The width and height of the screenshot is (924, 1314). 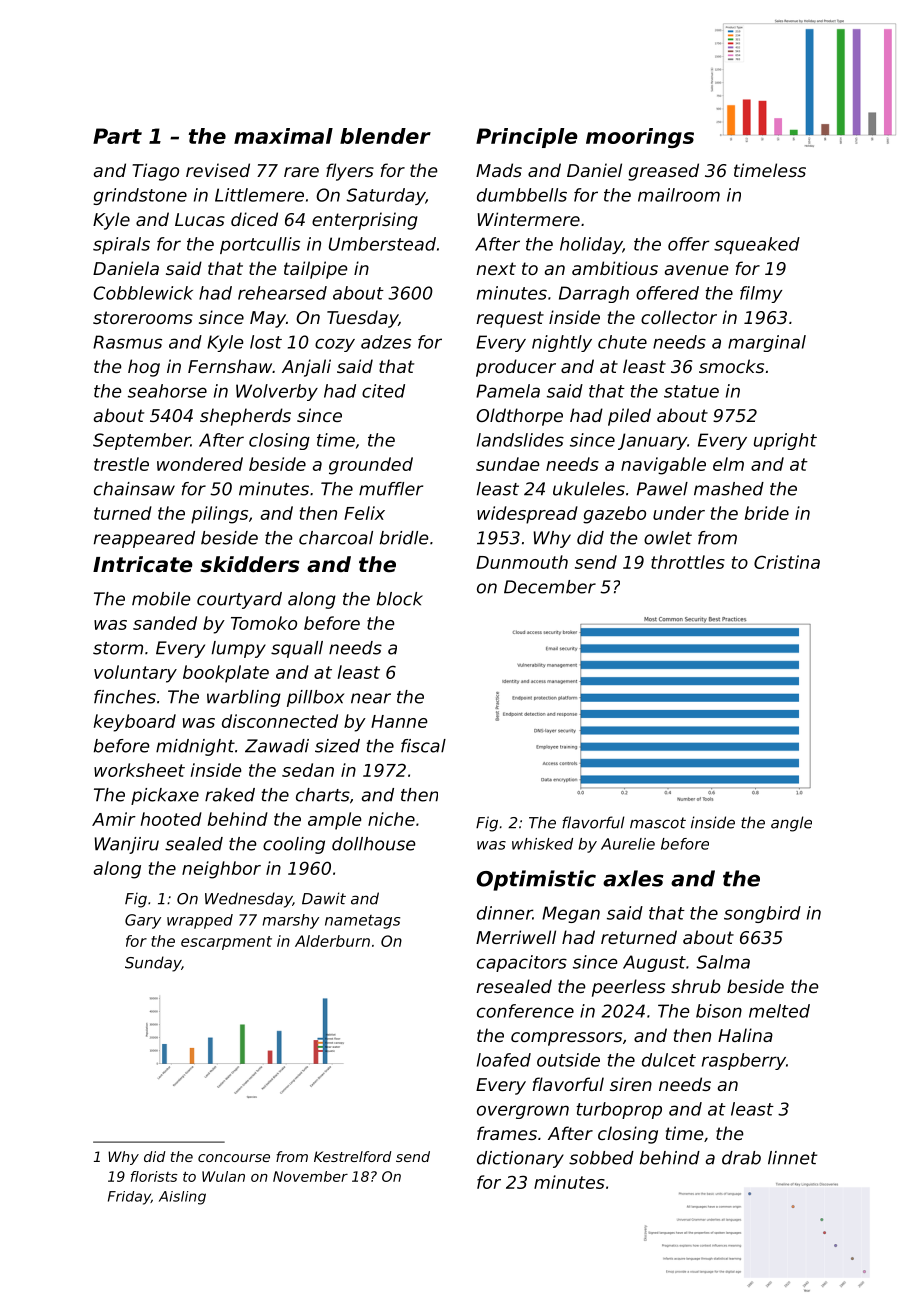 I want to click on blender, so click(x=385, y=136).
